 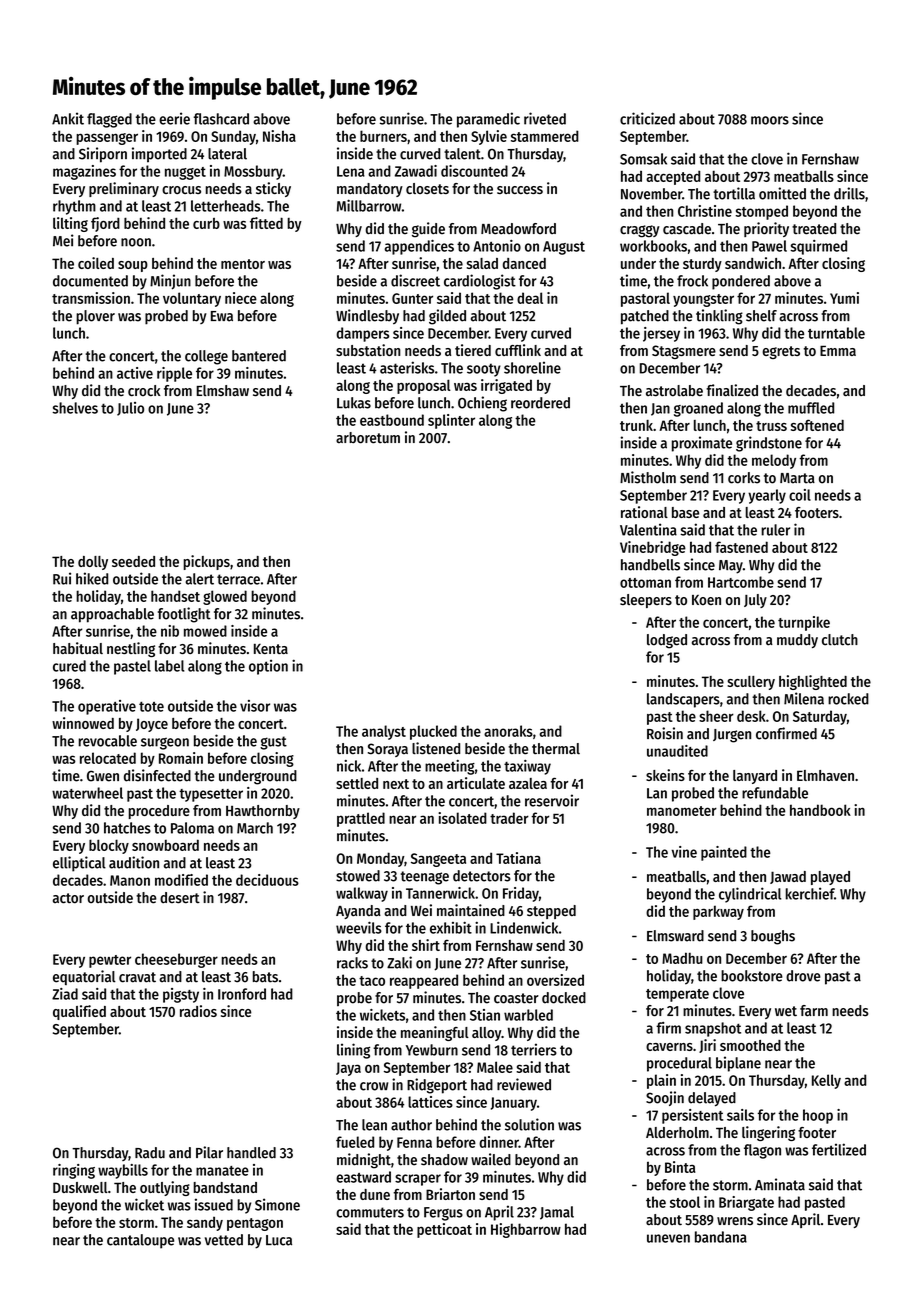 I want to click on moors, so click(x=770, y=120).
